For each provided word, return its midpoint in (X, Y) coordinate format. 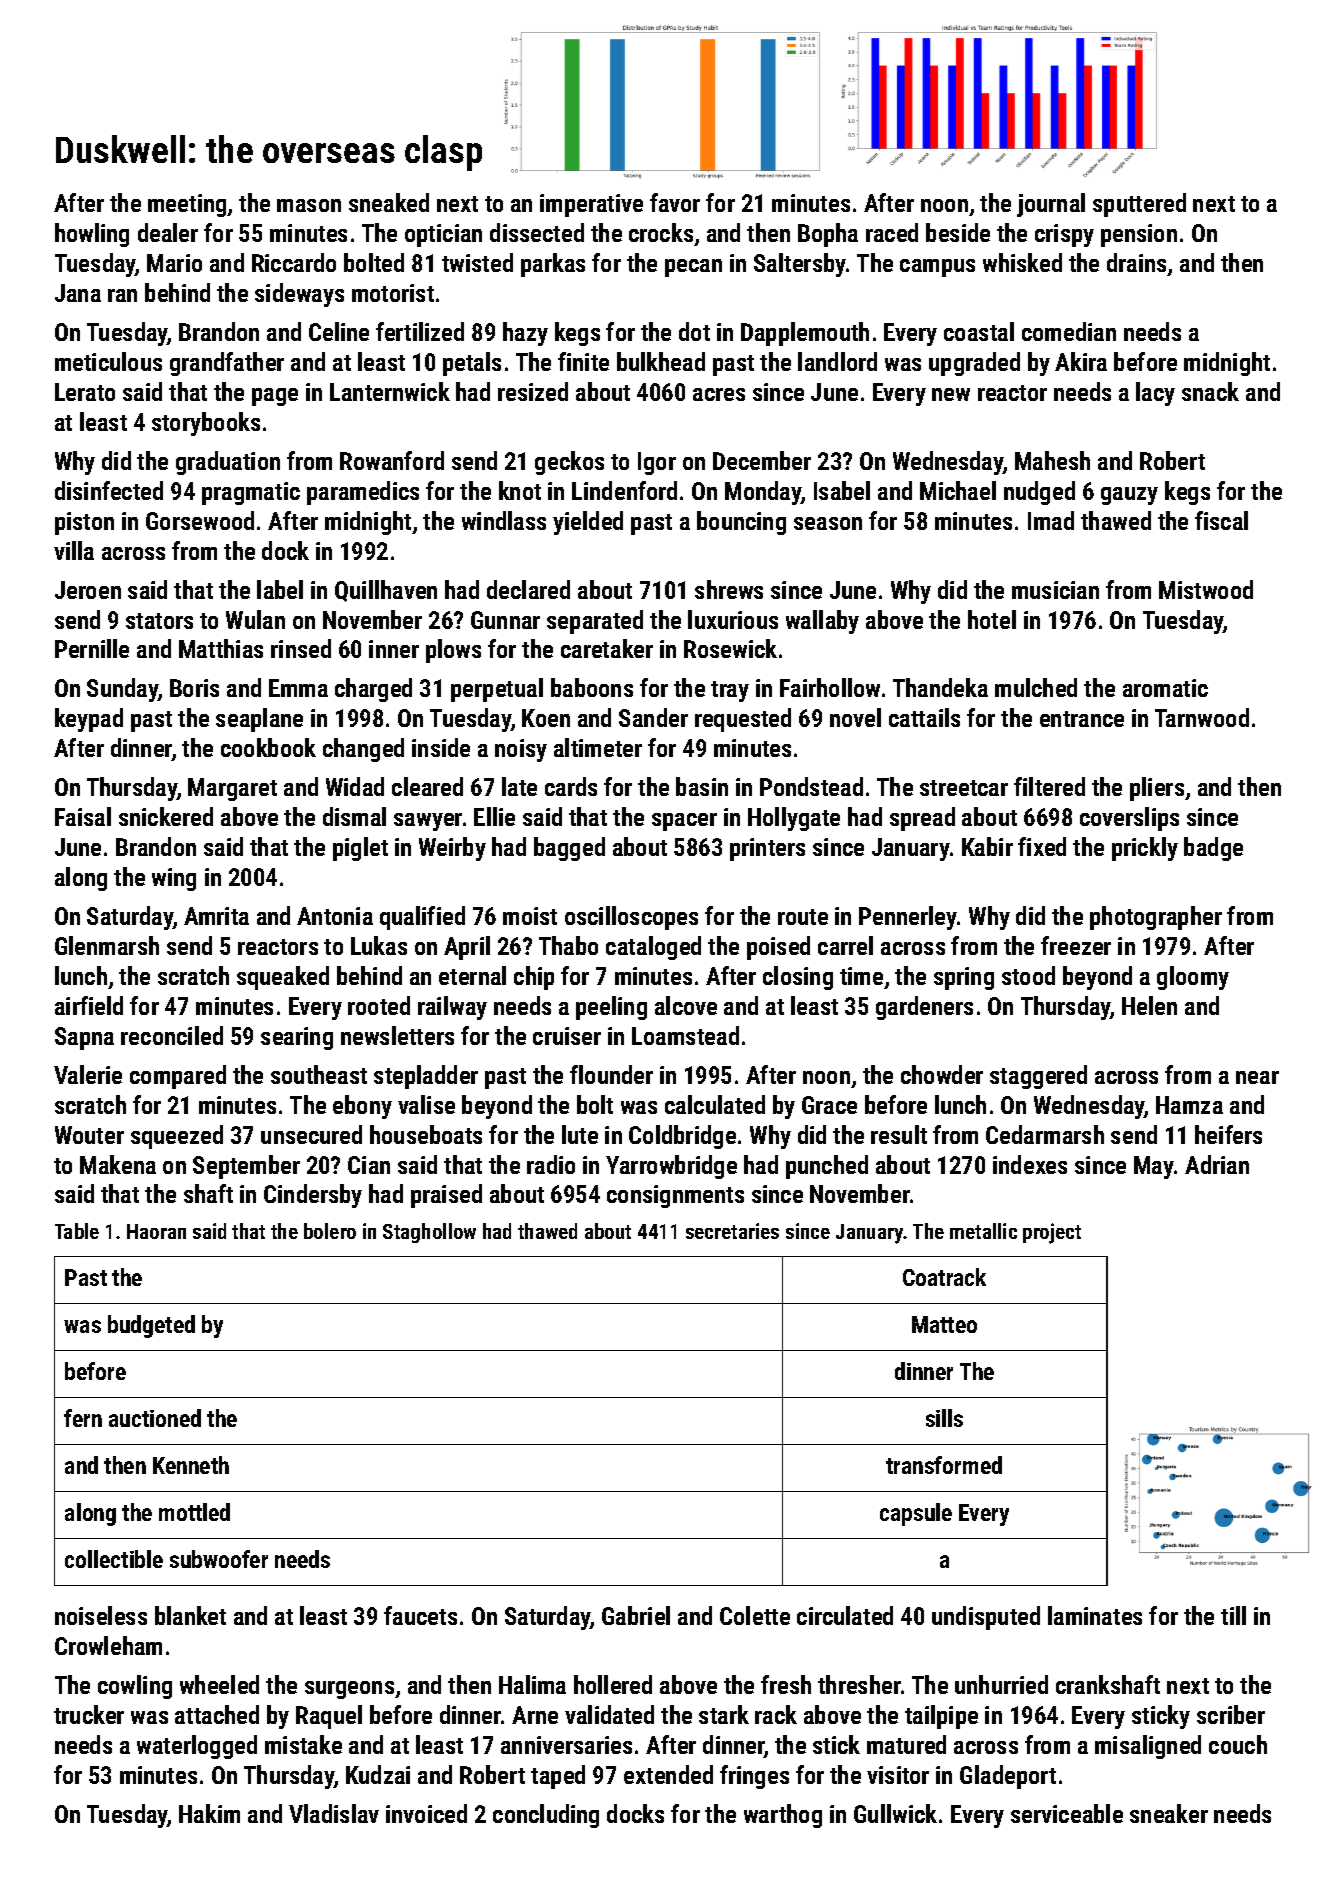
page (275, 397)
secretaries (732, 1231)
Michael (958, 490)
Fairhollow (830, 687)
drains (1136, 262)
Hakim (209, 1813)
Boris (194, 688)
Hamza (1189, 1105)
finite (583, 361)
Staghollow (429, 1233)
